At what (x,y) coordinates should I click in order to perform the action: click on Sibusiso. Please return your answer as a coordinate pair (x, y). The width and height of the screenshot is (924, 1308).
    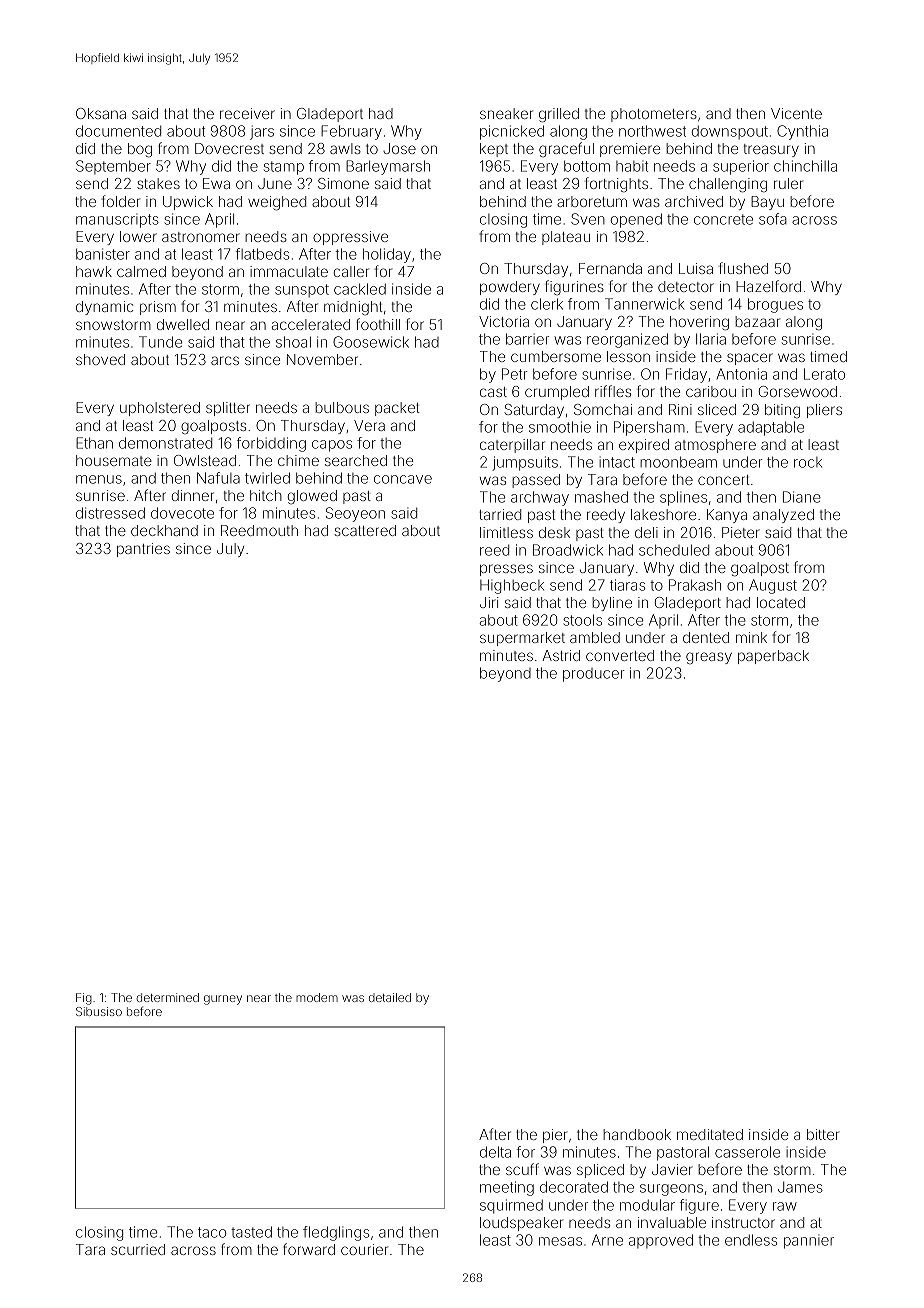
    Looking at the image, I should click on (99, 1011).
